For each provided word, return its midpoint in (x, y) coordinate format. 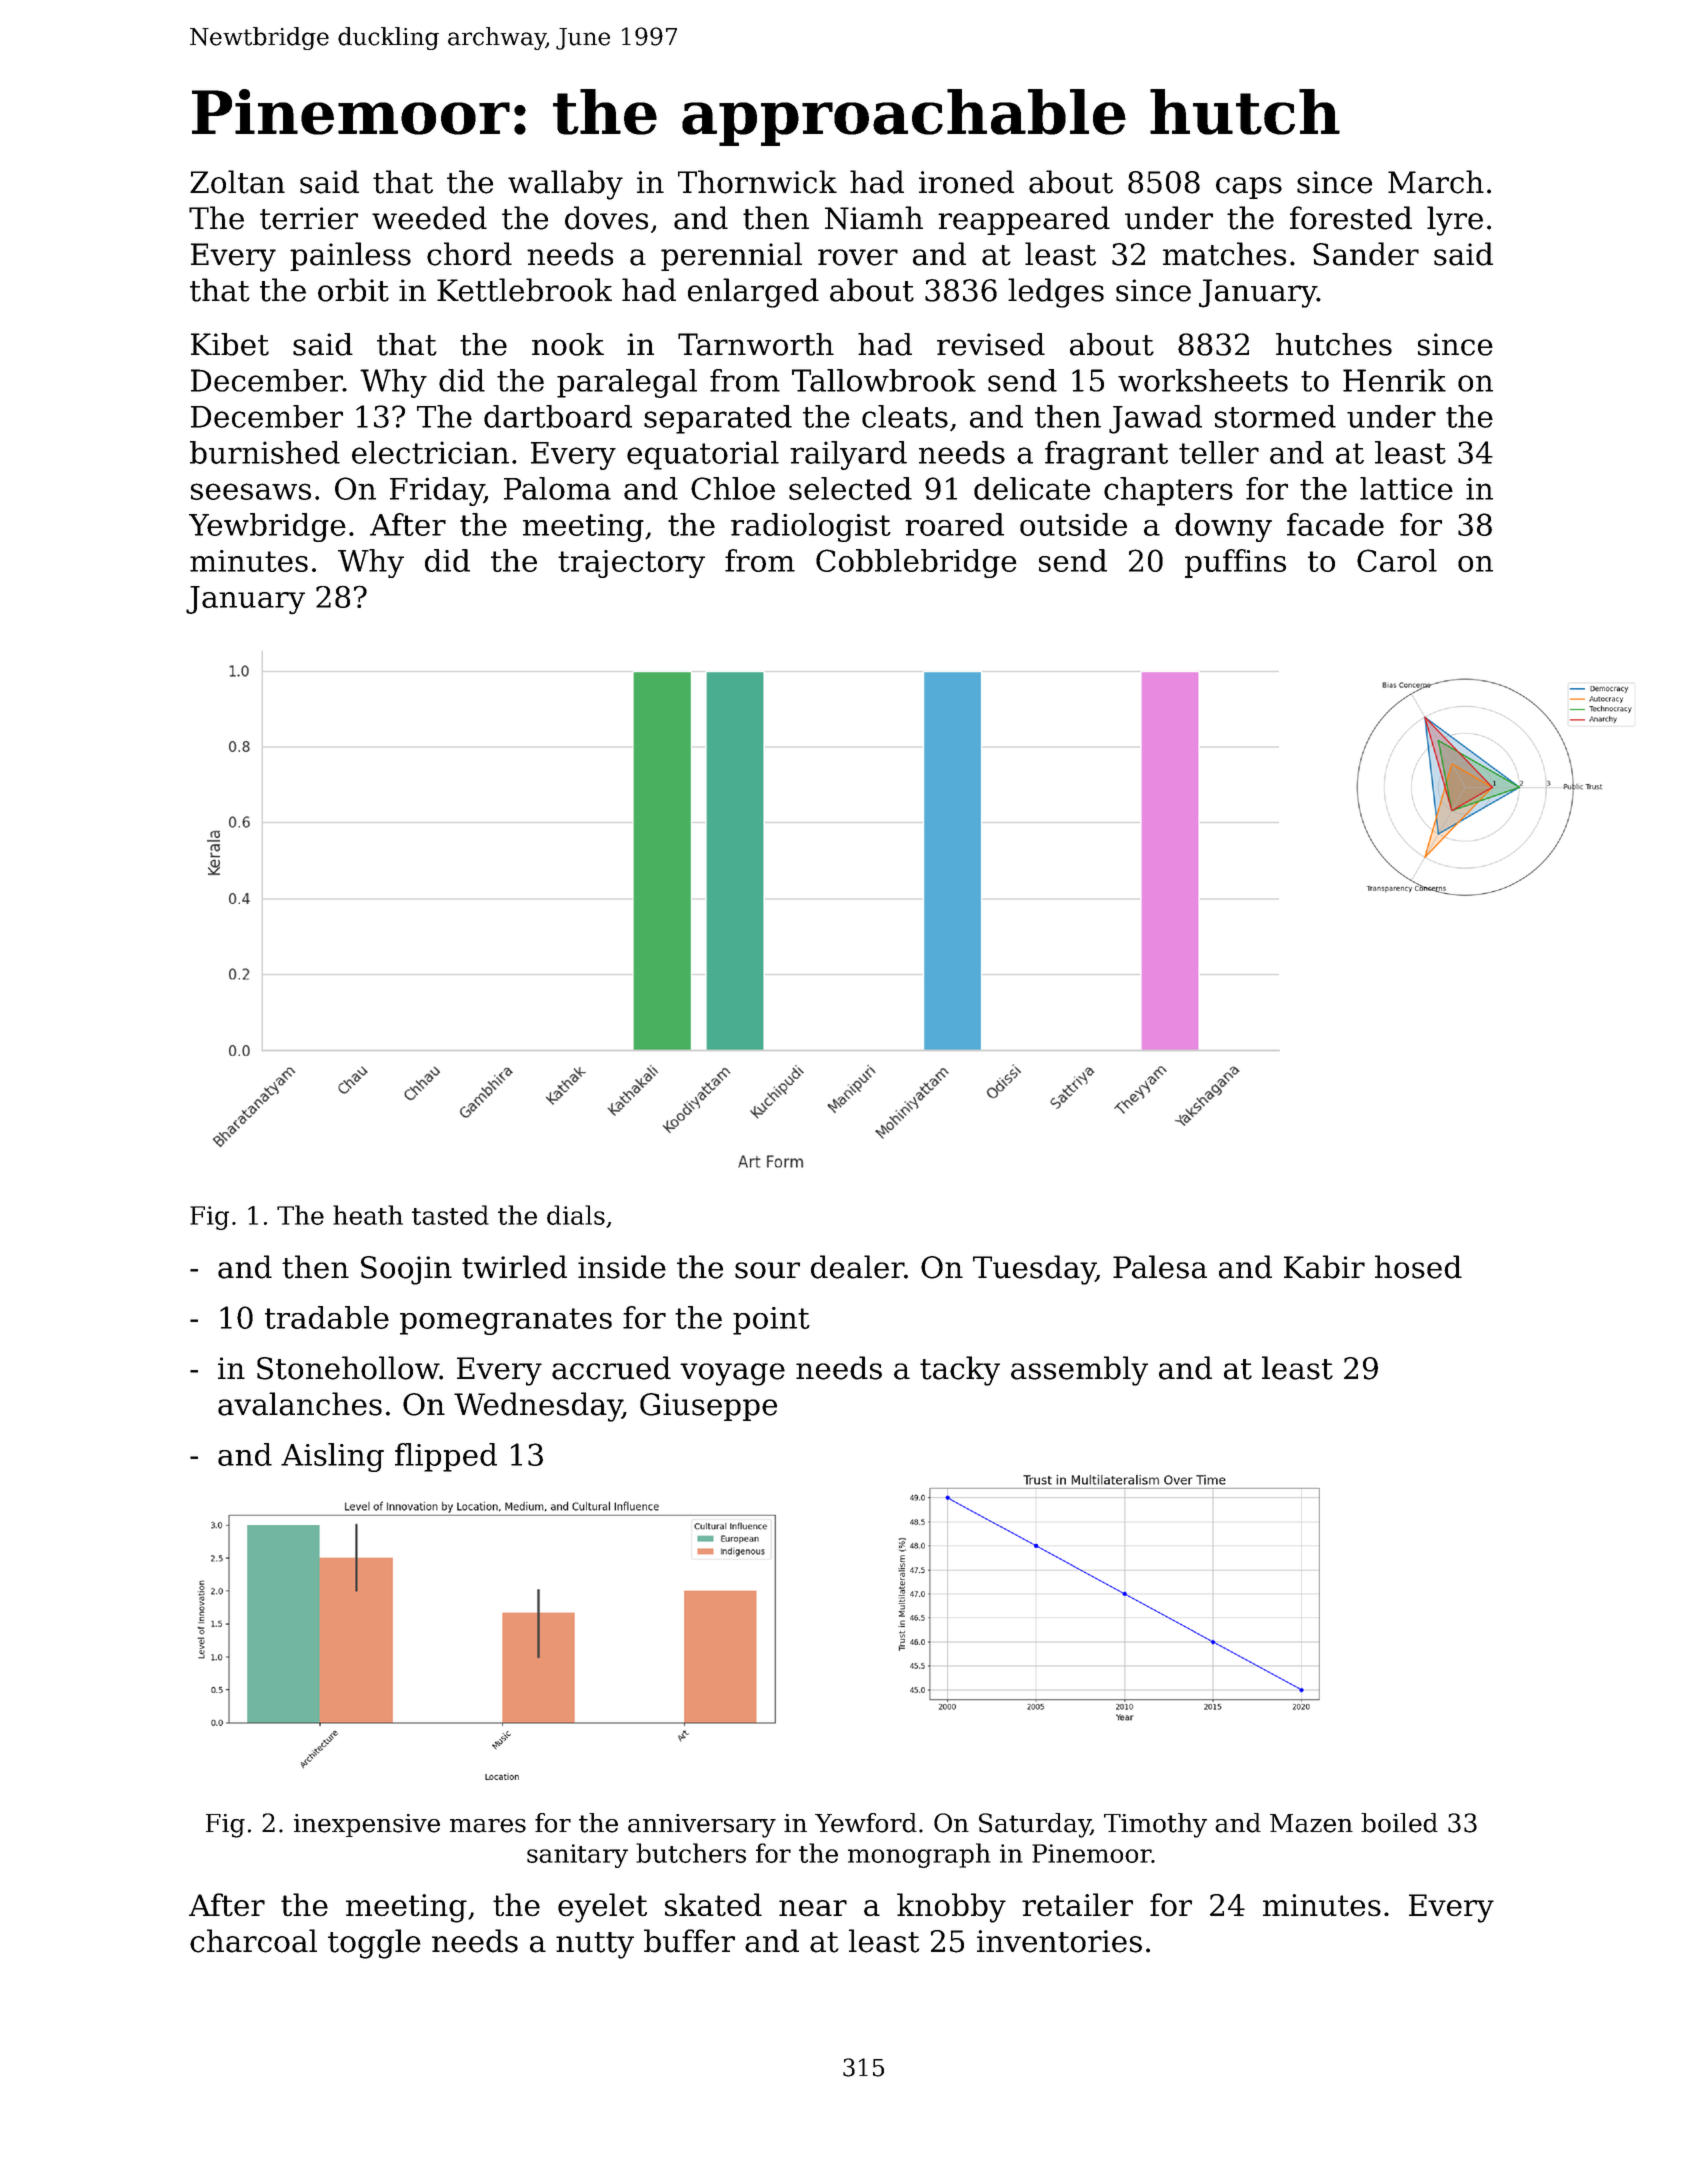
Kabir (1324, 1267)
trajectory (631, 564)
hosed (1418, 1267)
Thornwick (757, 182)
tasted (450, 1215)
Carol (1397, 560)
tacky (960, 1371)
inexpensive (367, 1825)
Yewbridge (267, 527)
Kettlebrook (524, 290)
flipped (446, 1457)
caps (1249, 188)
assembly (1079, 1371)
